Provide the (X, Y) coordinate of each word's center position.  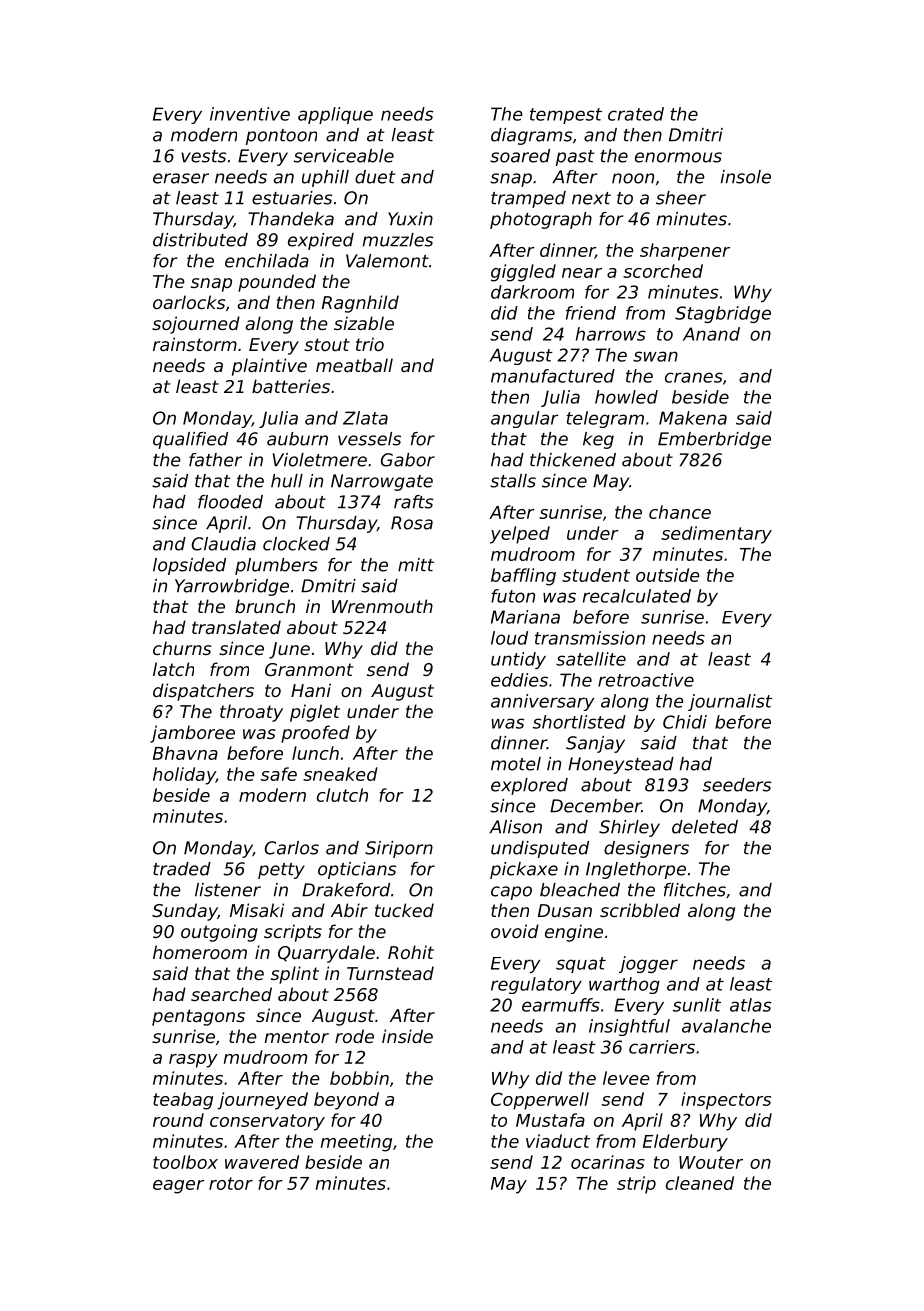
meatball (354, 365)
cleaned (700, 1183)
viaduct (558, 1141)
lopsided (189, 566)
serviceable (344, 156)
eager (178, 1187)
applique (335, 115)
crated (636, 114)
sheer (681, 198)
